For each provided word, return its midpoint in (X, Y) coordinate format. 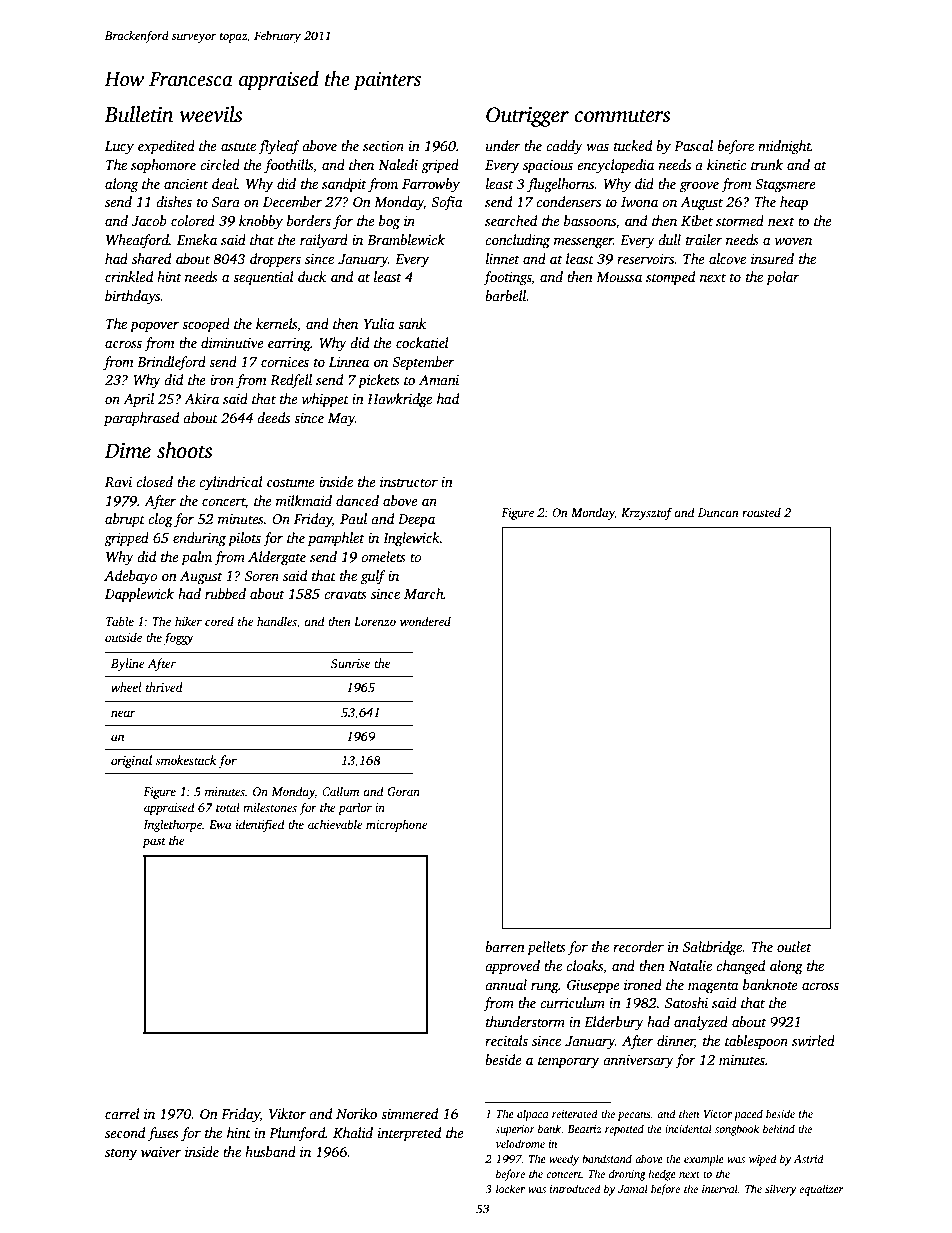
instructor (409, 482)
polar (782, 278)
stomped (670, 278)
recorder (638, 946)
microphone (396, 825)
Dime (127, 451)
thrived (164, 687)
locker (510, 1188)
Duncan (718, 512)
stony (121, 1154)
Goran (403, 791)
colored (193, 220)
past (154, 842)
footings (507, 278)
